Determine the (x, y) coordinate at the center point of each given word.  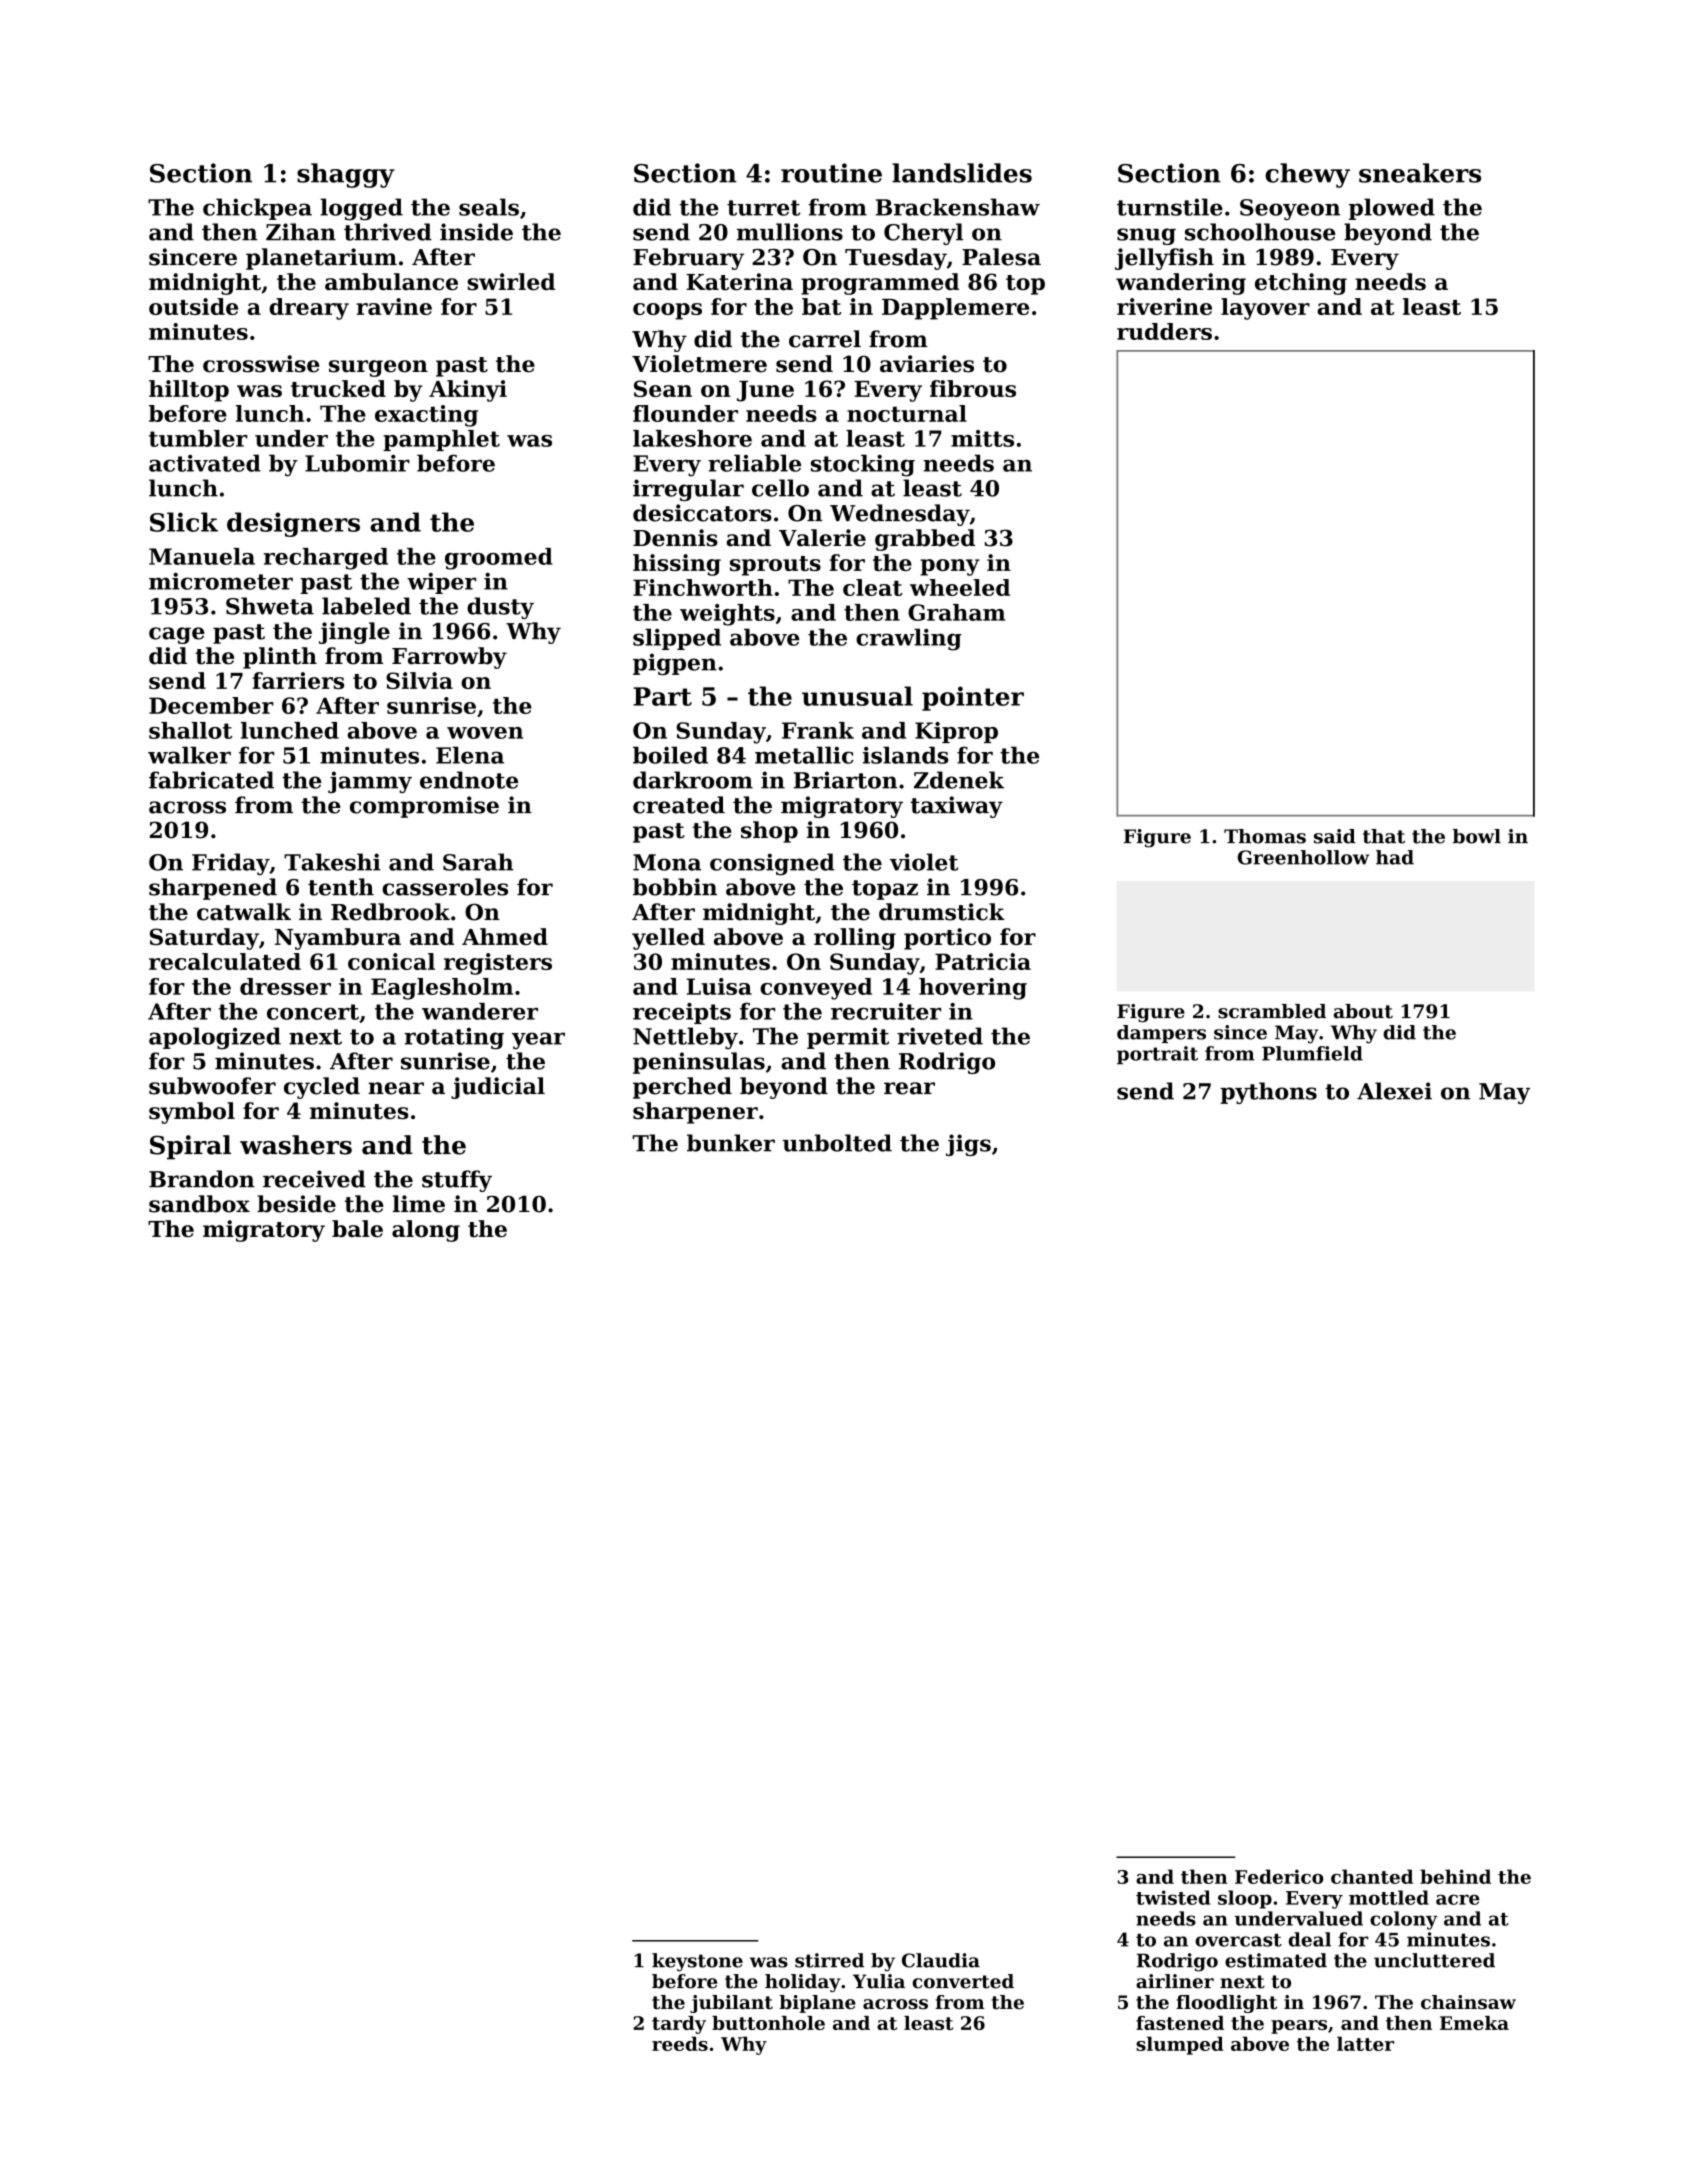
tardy (679, 2025)
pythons (1268, 1093)
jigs (968, 1145)
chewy (1307, 175)
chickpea (257, 209)
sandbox (199, 1204)
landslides (962, 173)
